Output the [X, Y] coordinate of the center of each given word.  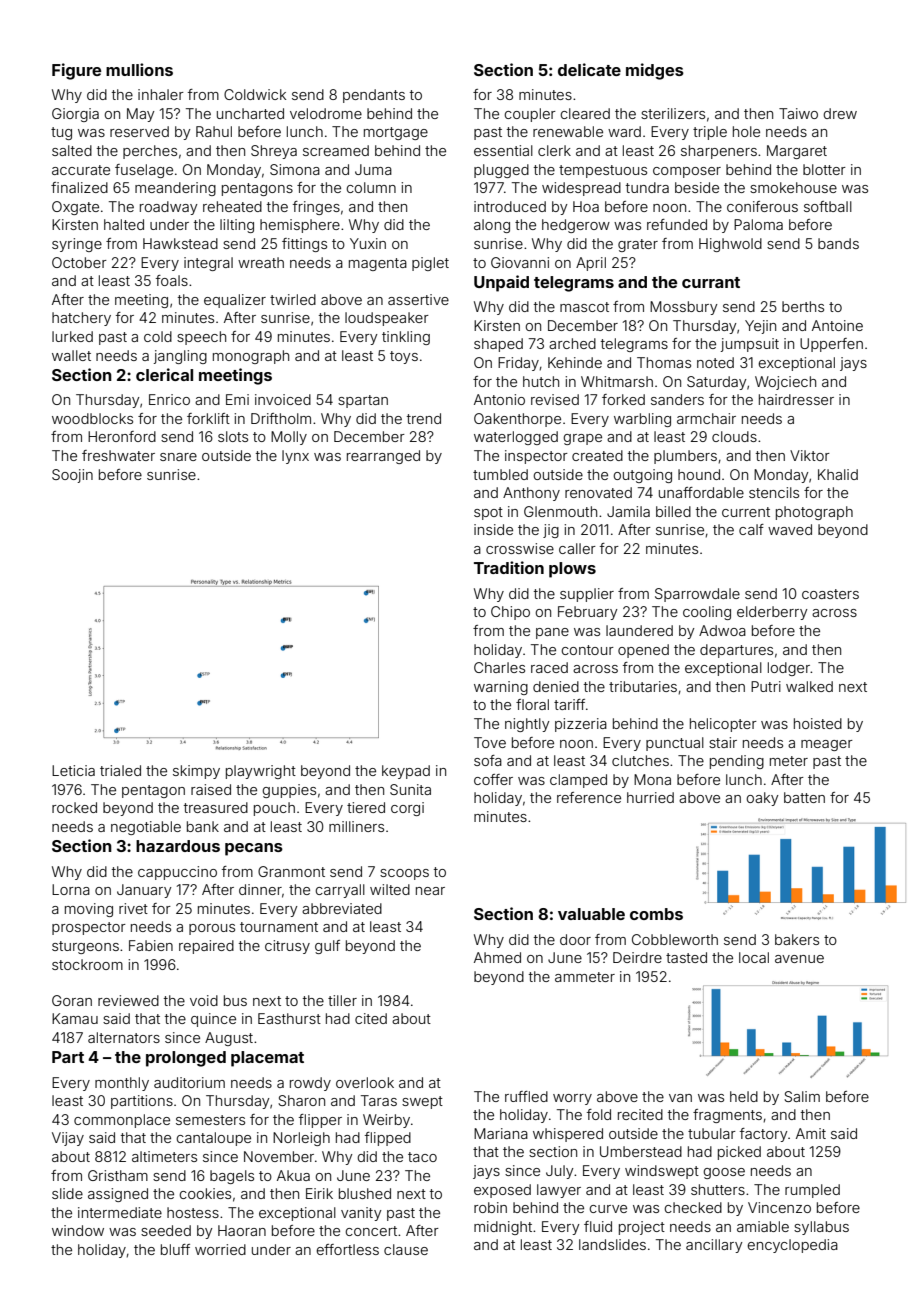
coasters [830, 594]
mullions [139, 69]
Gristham [118, 1175]
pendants [374, 96]
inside [493, 529]
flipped [388, 1139]
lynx [295, 457]
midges [655, 71]
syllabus [821, 1228]
